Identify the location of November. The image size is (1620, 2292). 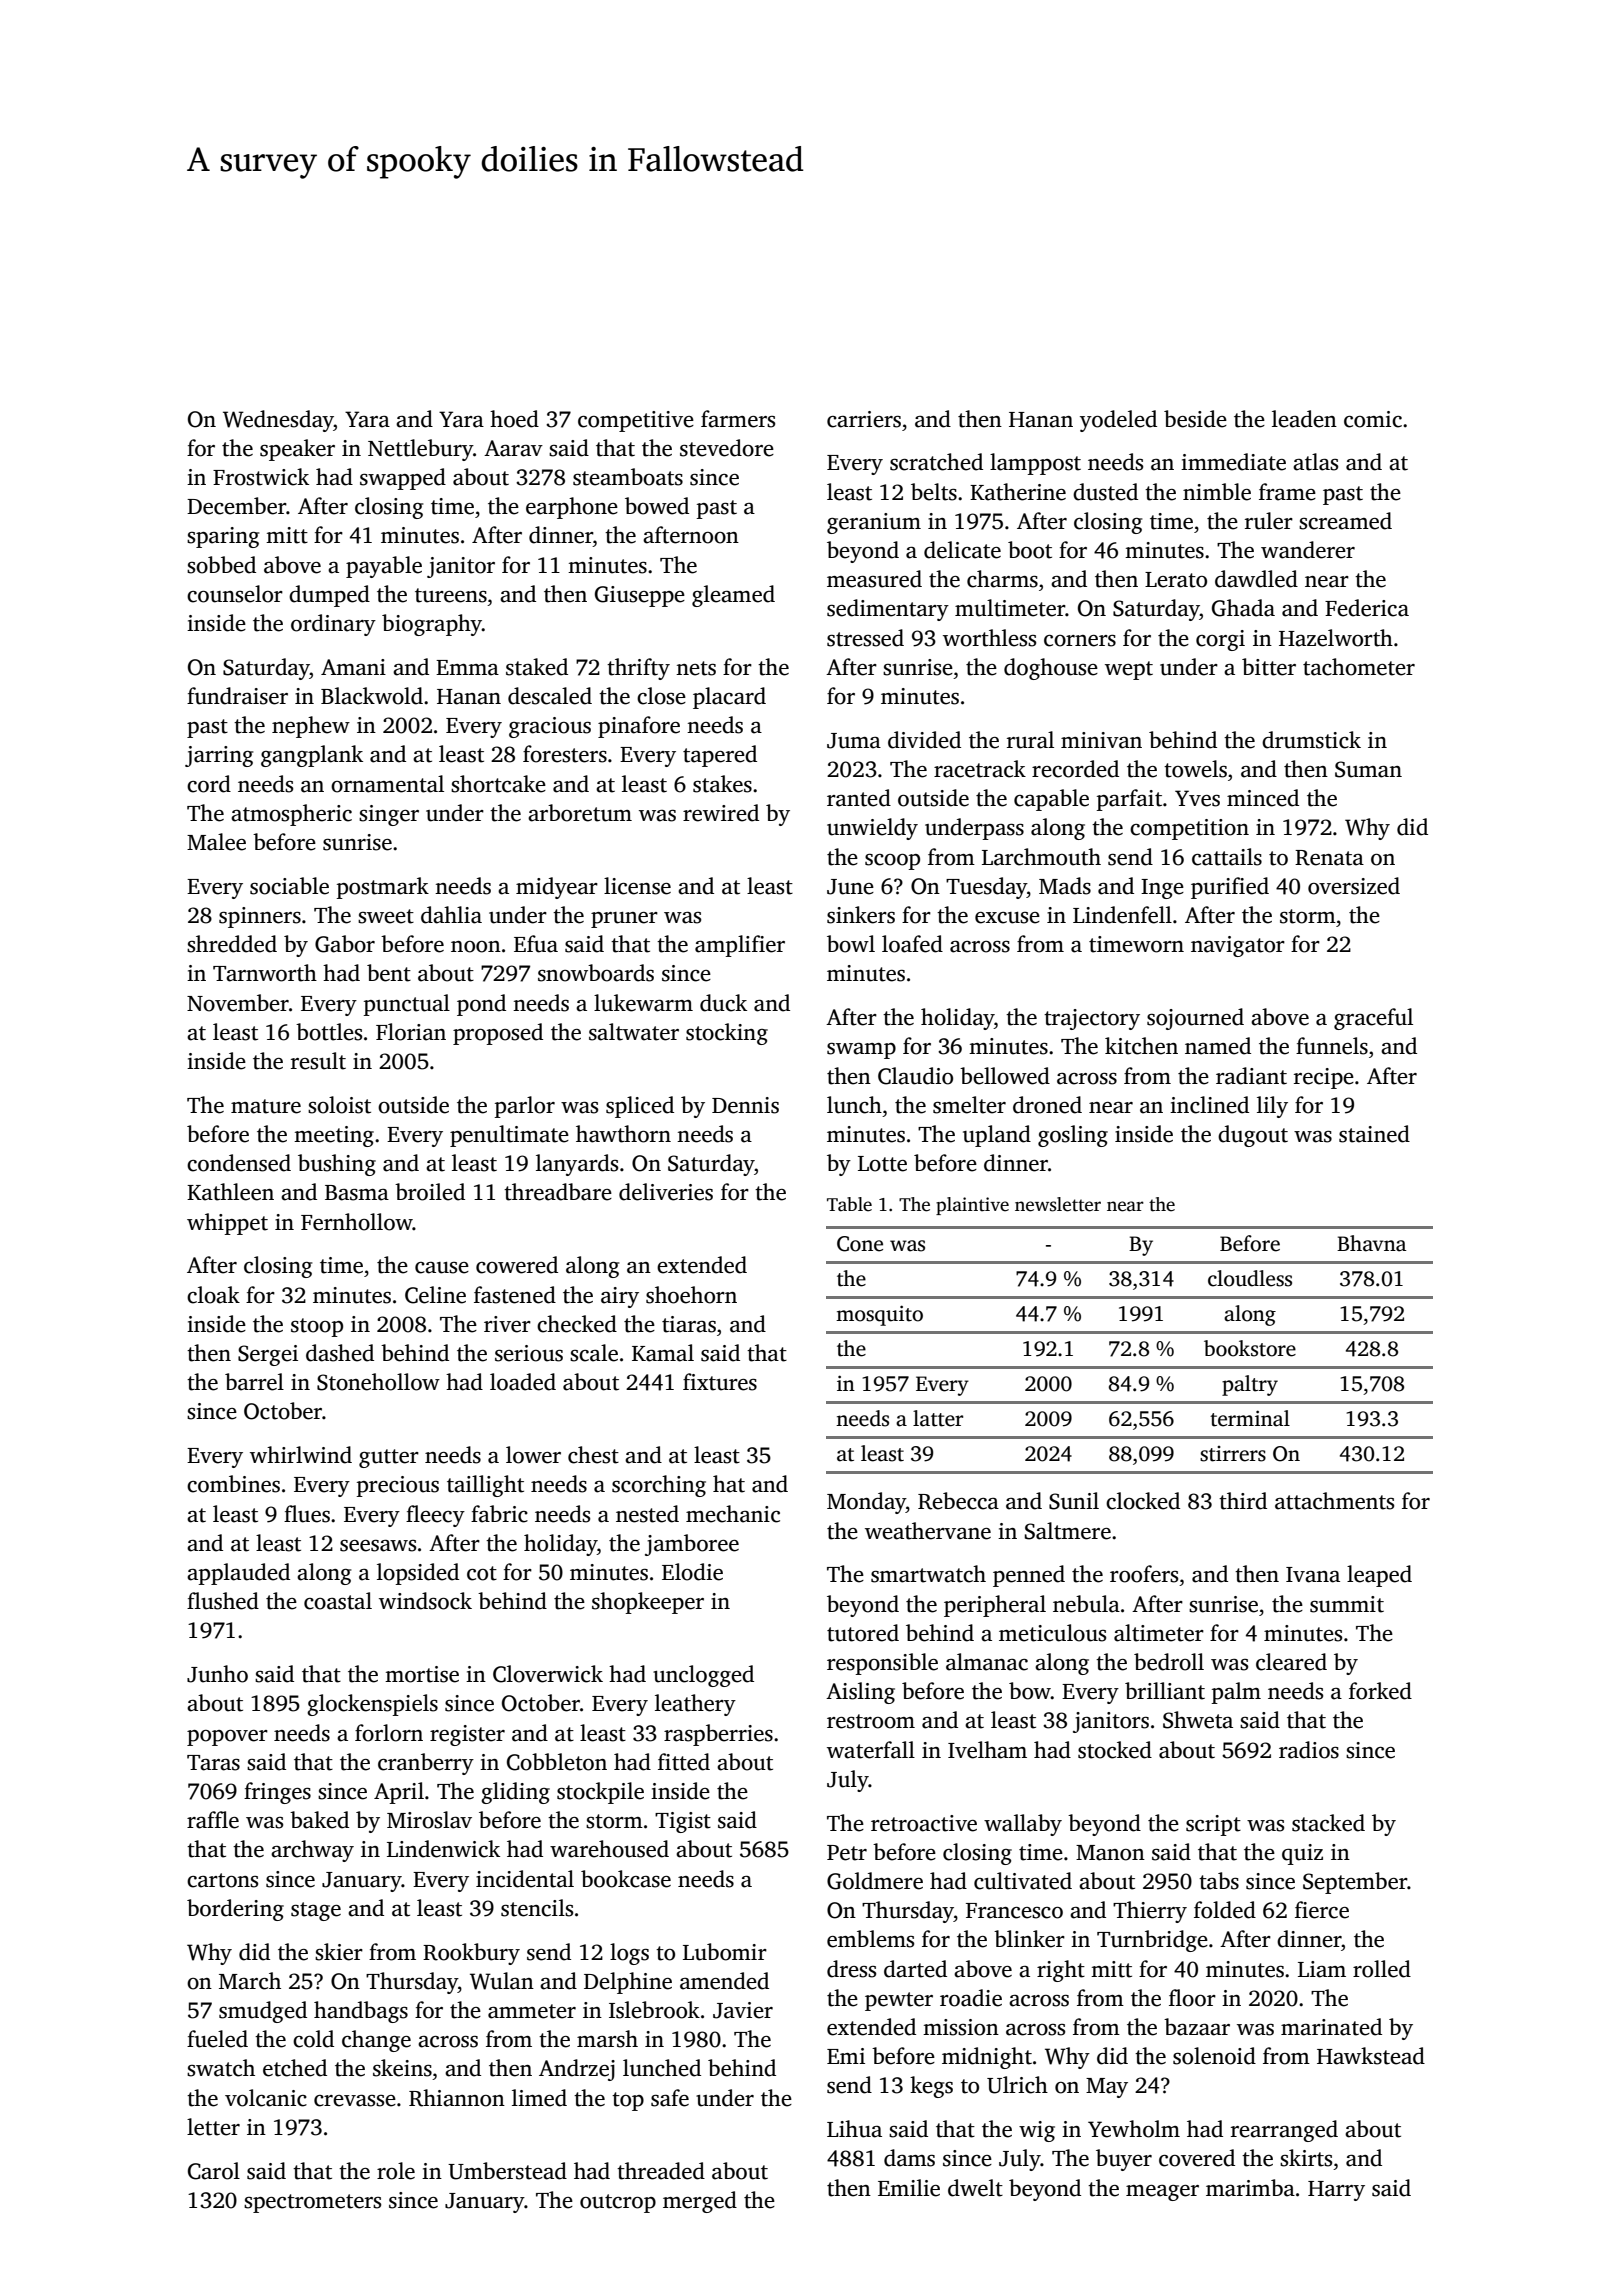
(238, 1003).
